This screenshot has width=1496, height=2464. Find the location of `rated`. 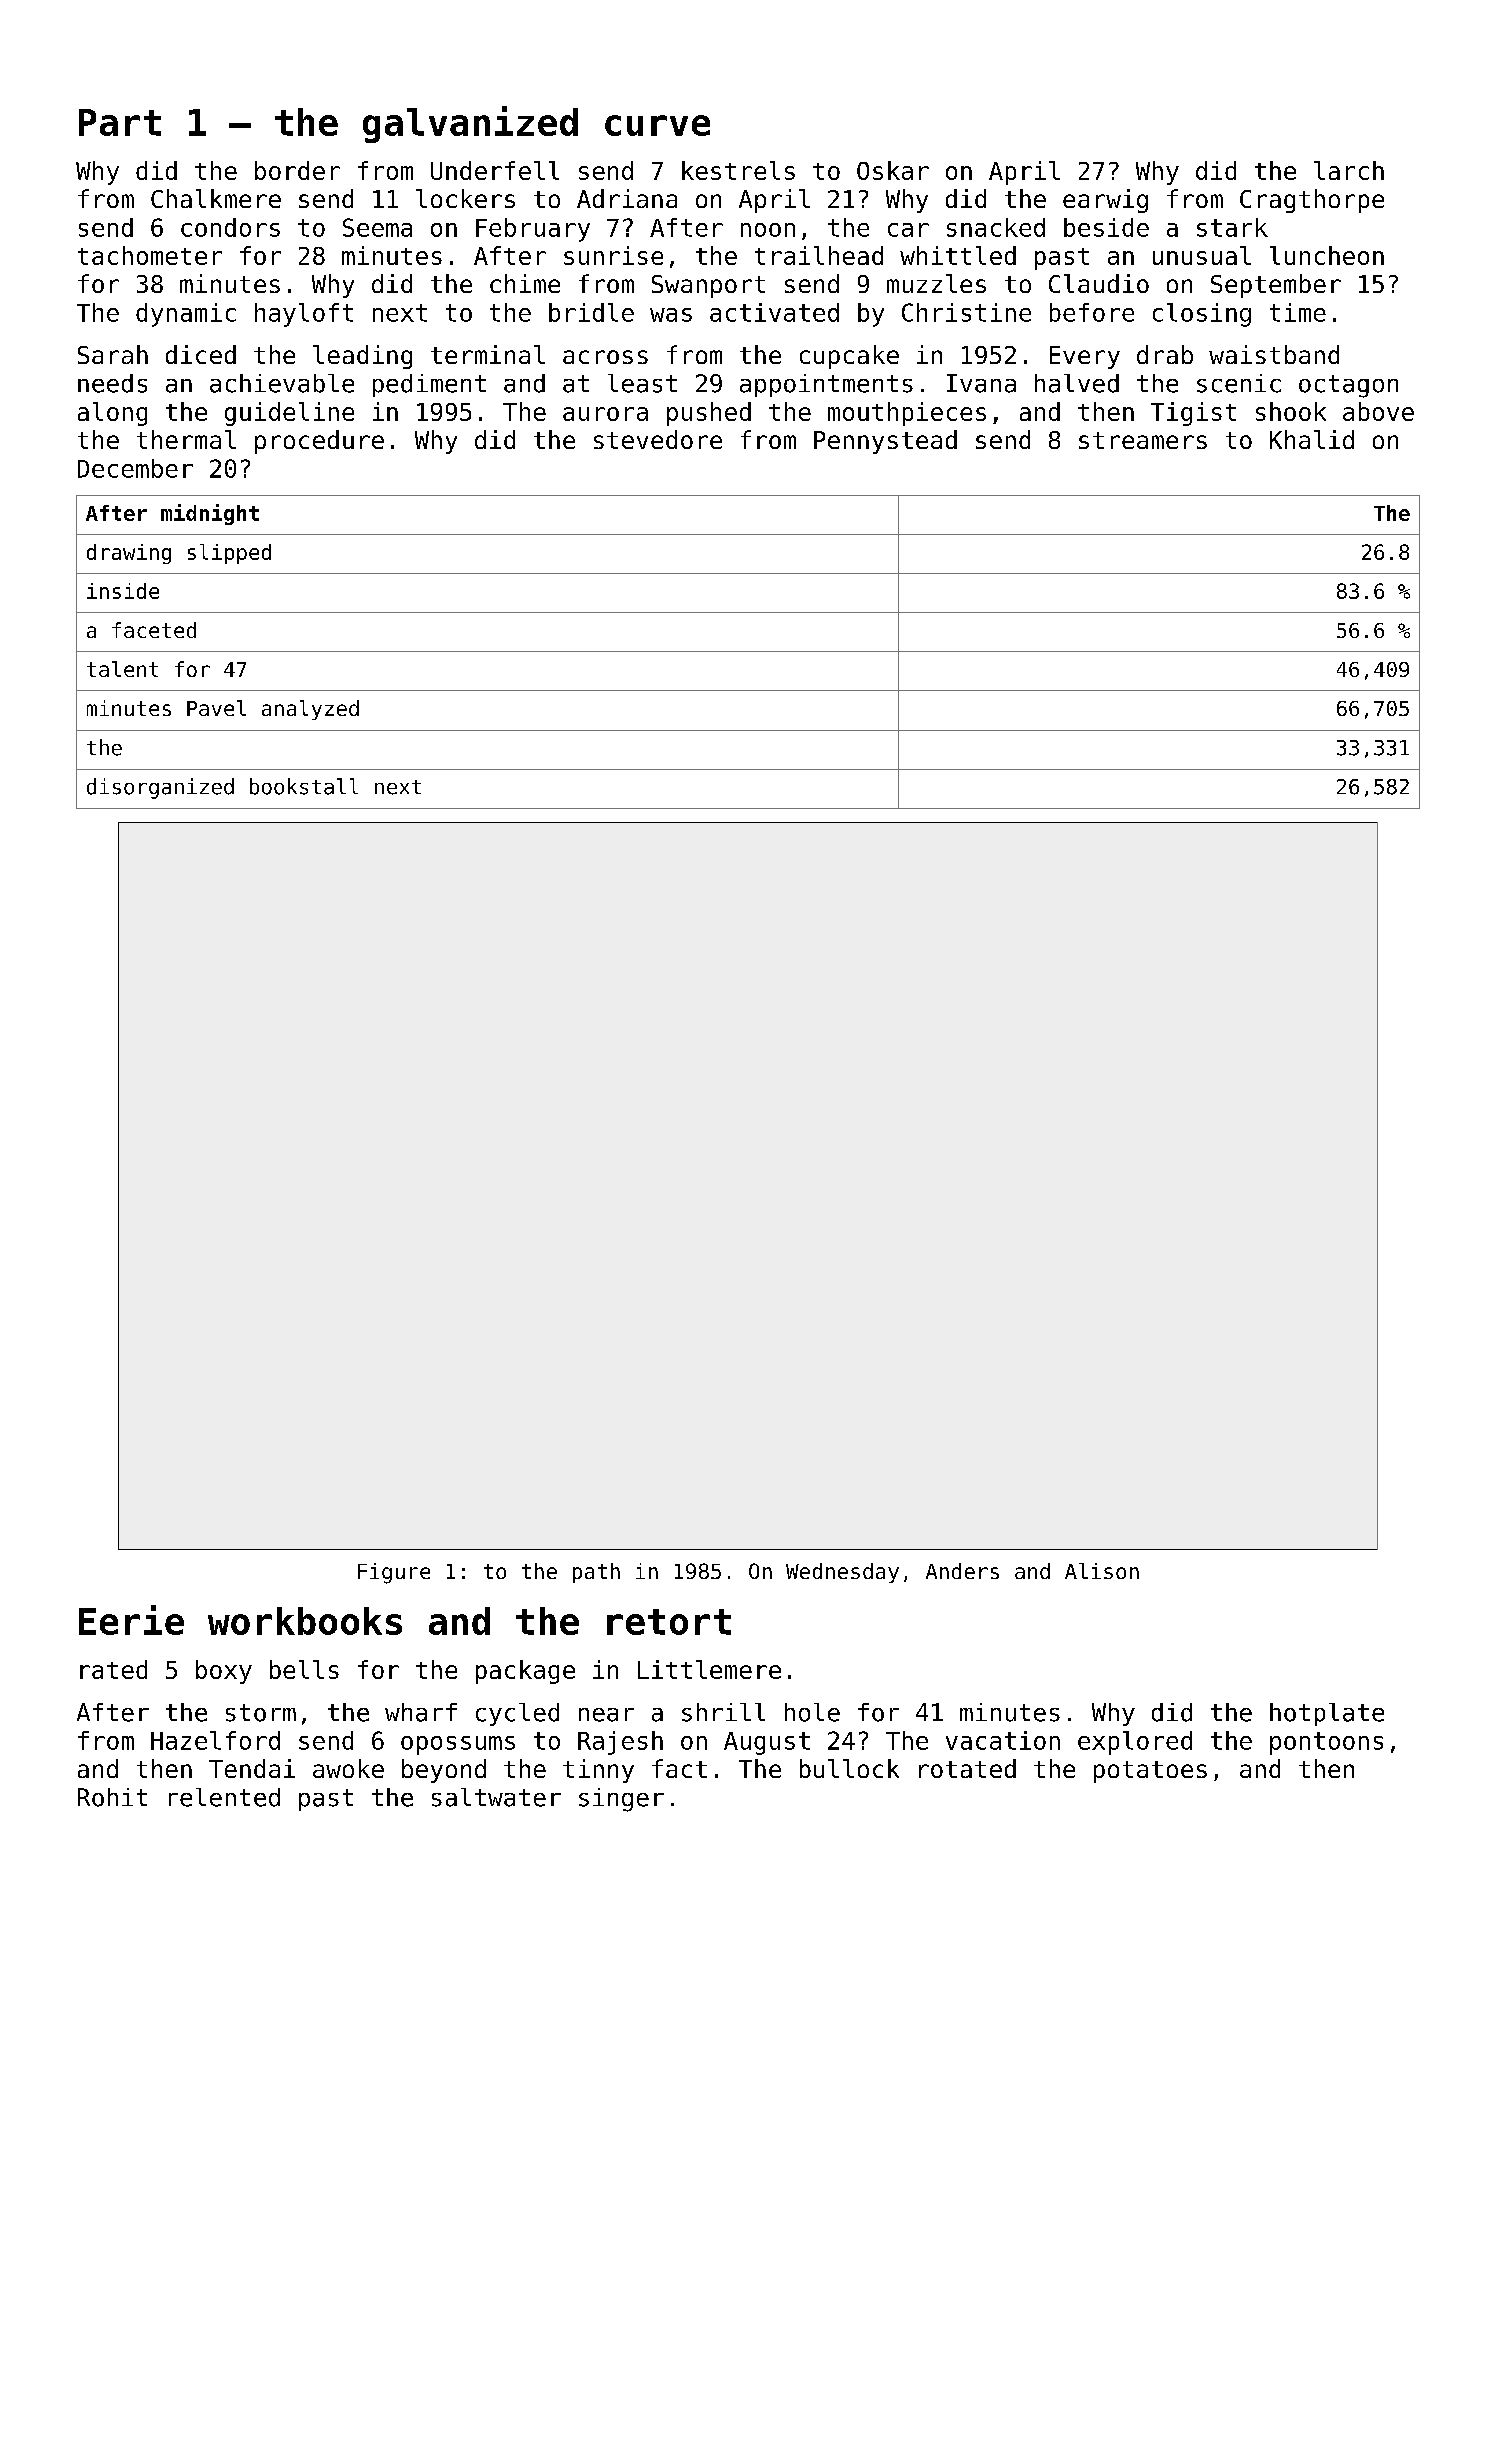

rated is located at coordinates (113, 1669).
